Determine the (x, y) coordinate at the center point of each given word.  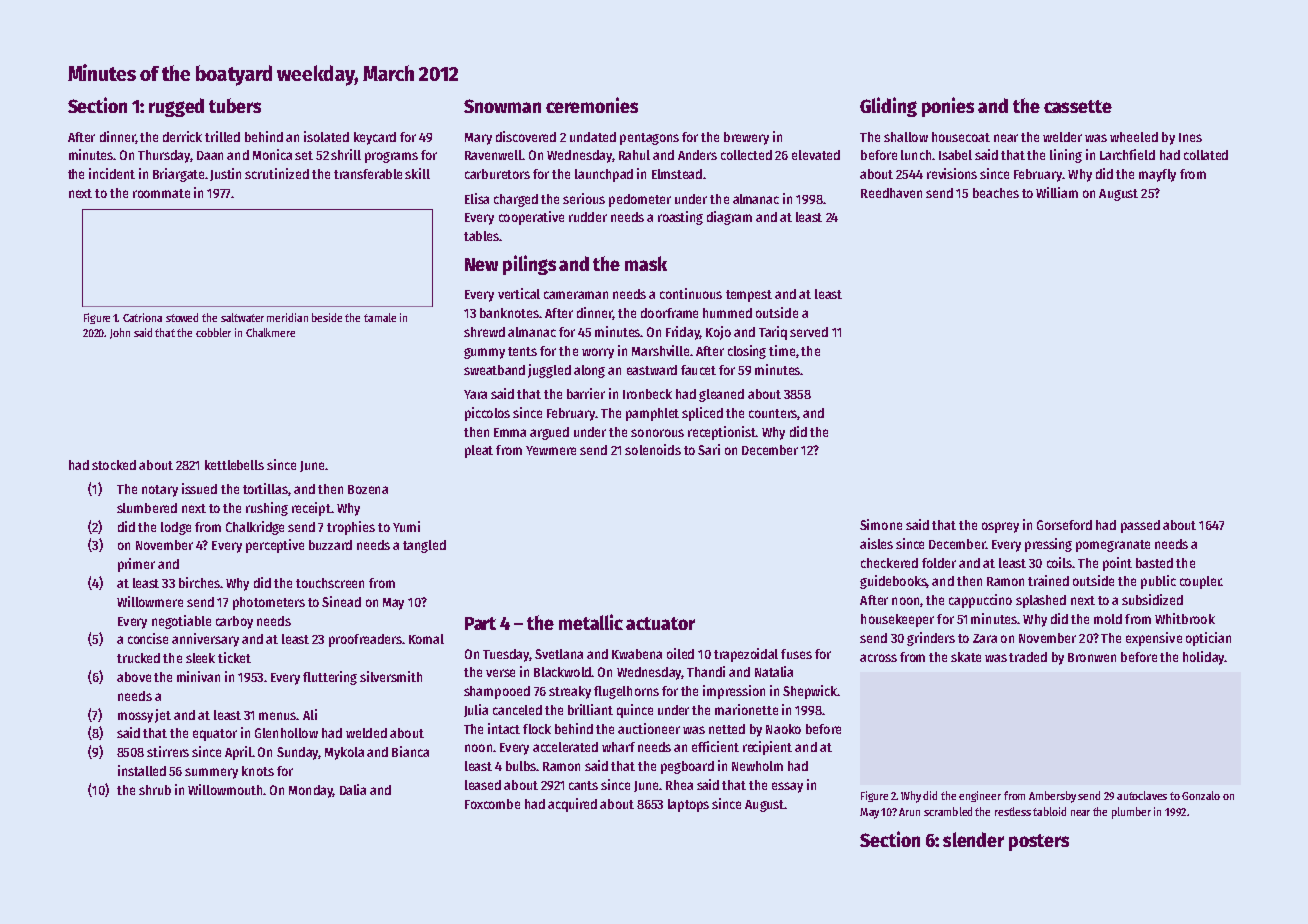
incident (112, 173)
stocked (114, 465)
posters (1039, 842)
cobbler (213, 332)
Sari (709, 449)
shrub (155, 790)
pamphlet (652, 414)
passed (1140, 526)
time (782, 350)
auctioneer (649, 728)
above (134, 677)
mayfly (1157, 175)
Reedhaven (891, 193)
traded (1028, 657)
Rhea (679, 785)
